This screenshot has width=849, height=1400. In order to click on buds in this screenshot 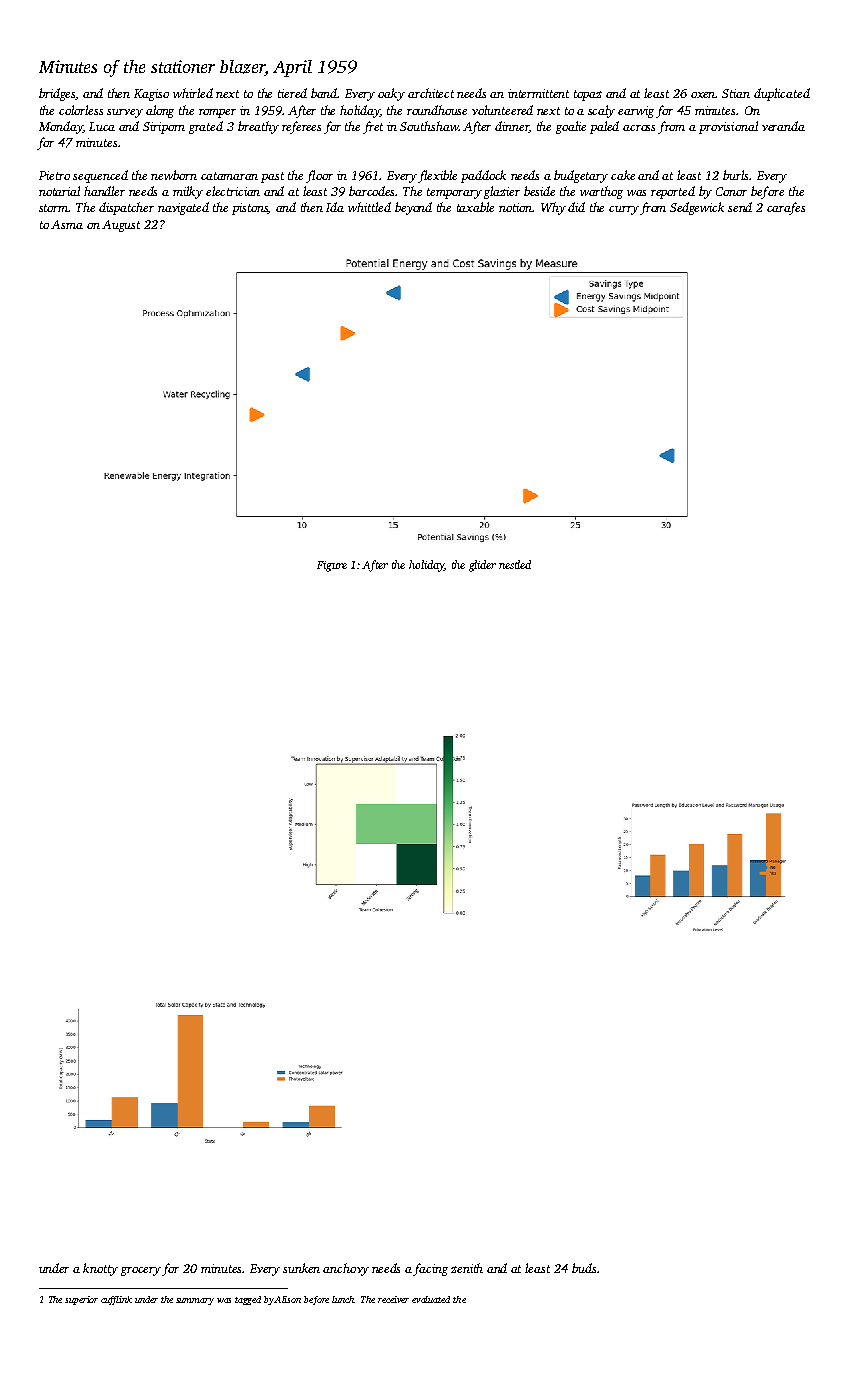, I will do `click(584, 1268)`.
